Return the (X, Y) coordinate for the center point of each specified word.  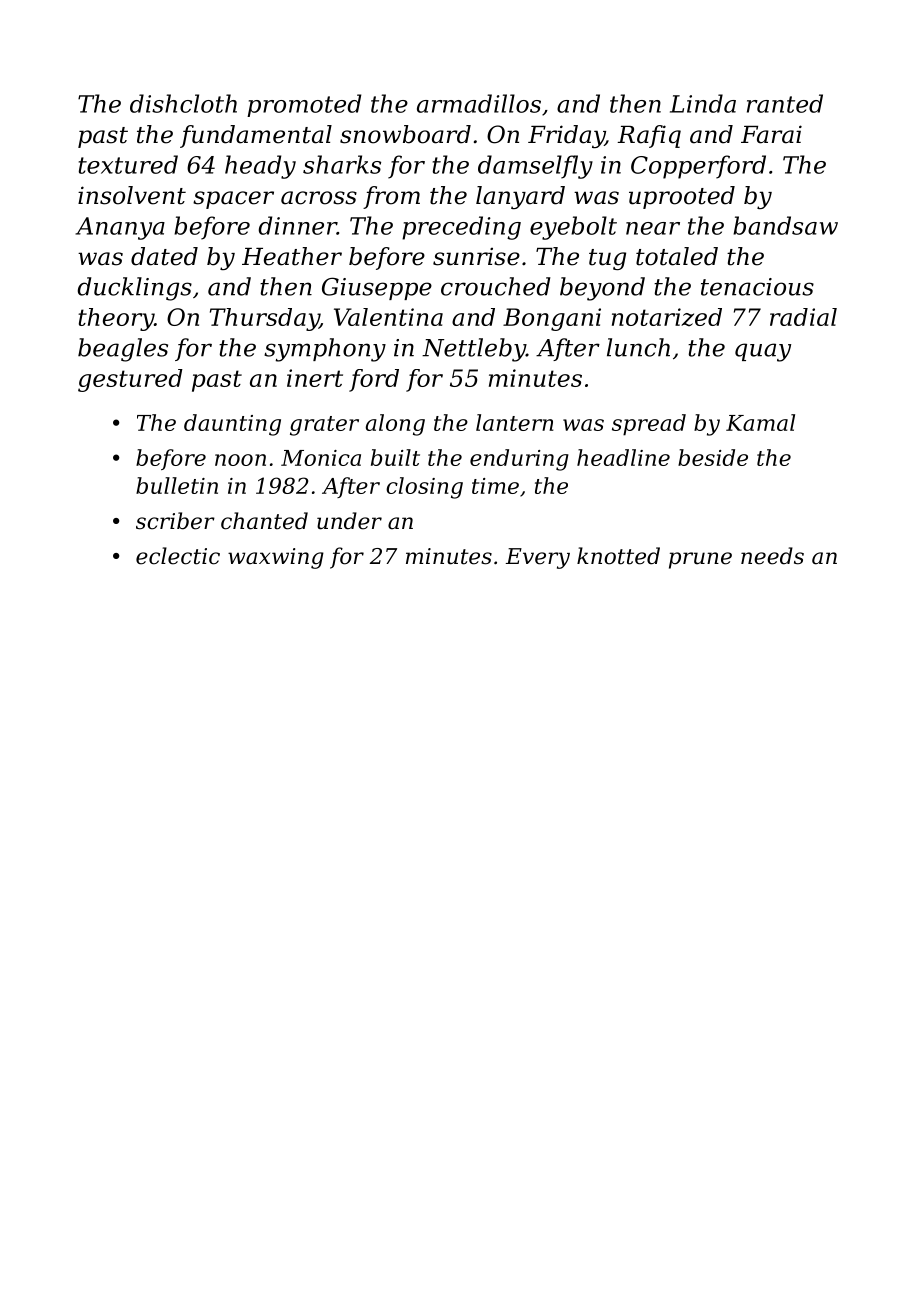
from (391, 197)
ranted (785, 103)
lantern (514, 422)
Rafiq (649, 136)
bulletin (177, 485)
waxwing (276, 558)
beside (713, 457)
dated (164, 256)
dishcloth (183, 103)
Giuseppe (377, 288)
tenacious (757, 287)
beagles (123, 350)
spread (649, 425)
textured (128, 164)
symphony (325, 350)
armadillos (479, 103)
